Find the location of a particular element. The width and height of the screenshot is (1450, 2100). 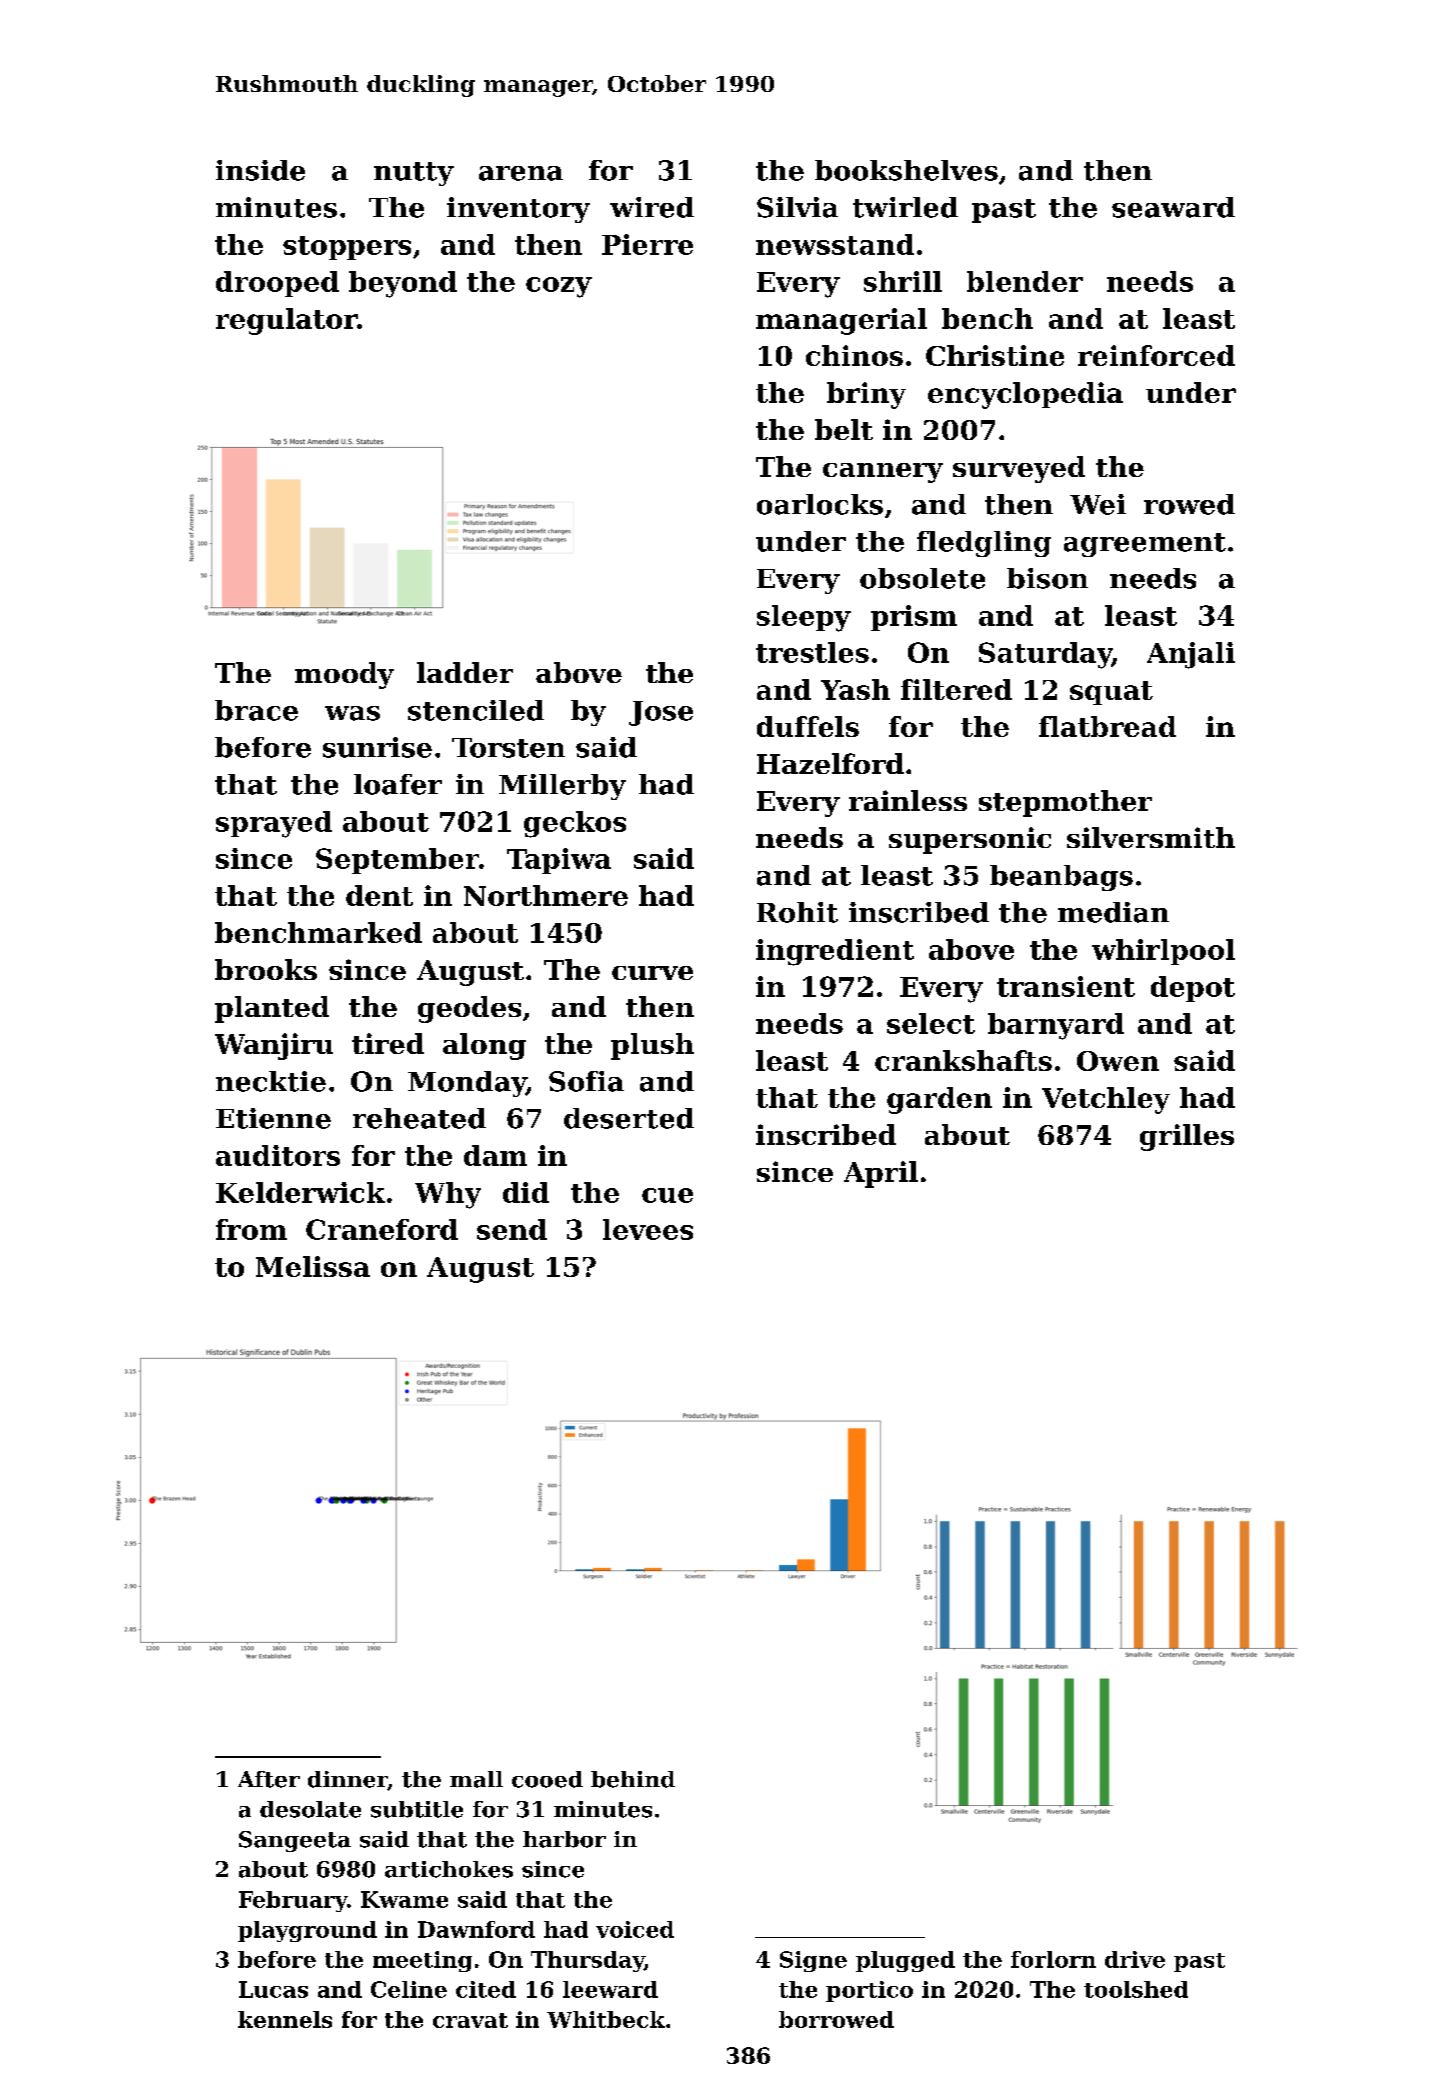

Anjali is located at coordinates (1191, 655).
